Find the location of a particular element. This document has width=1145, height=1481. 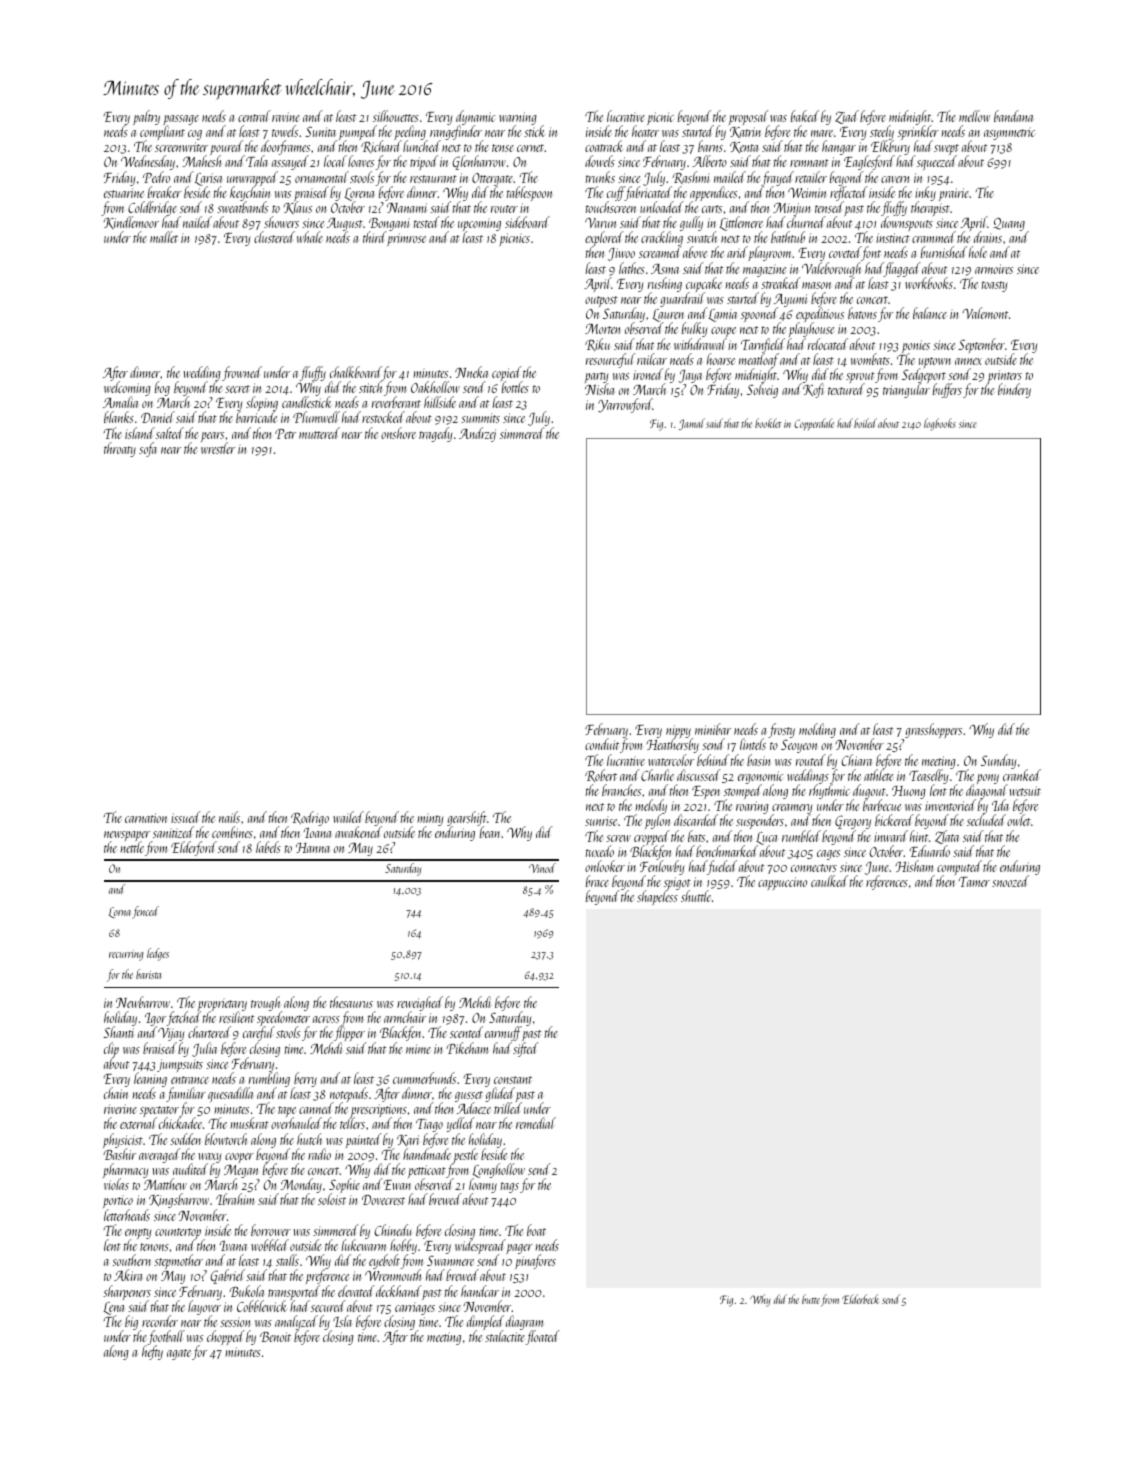

snoozed is located at coordinates (1010, 881).
